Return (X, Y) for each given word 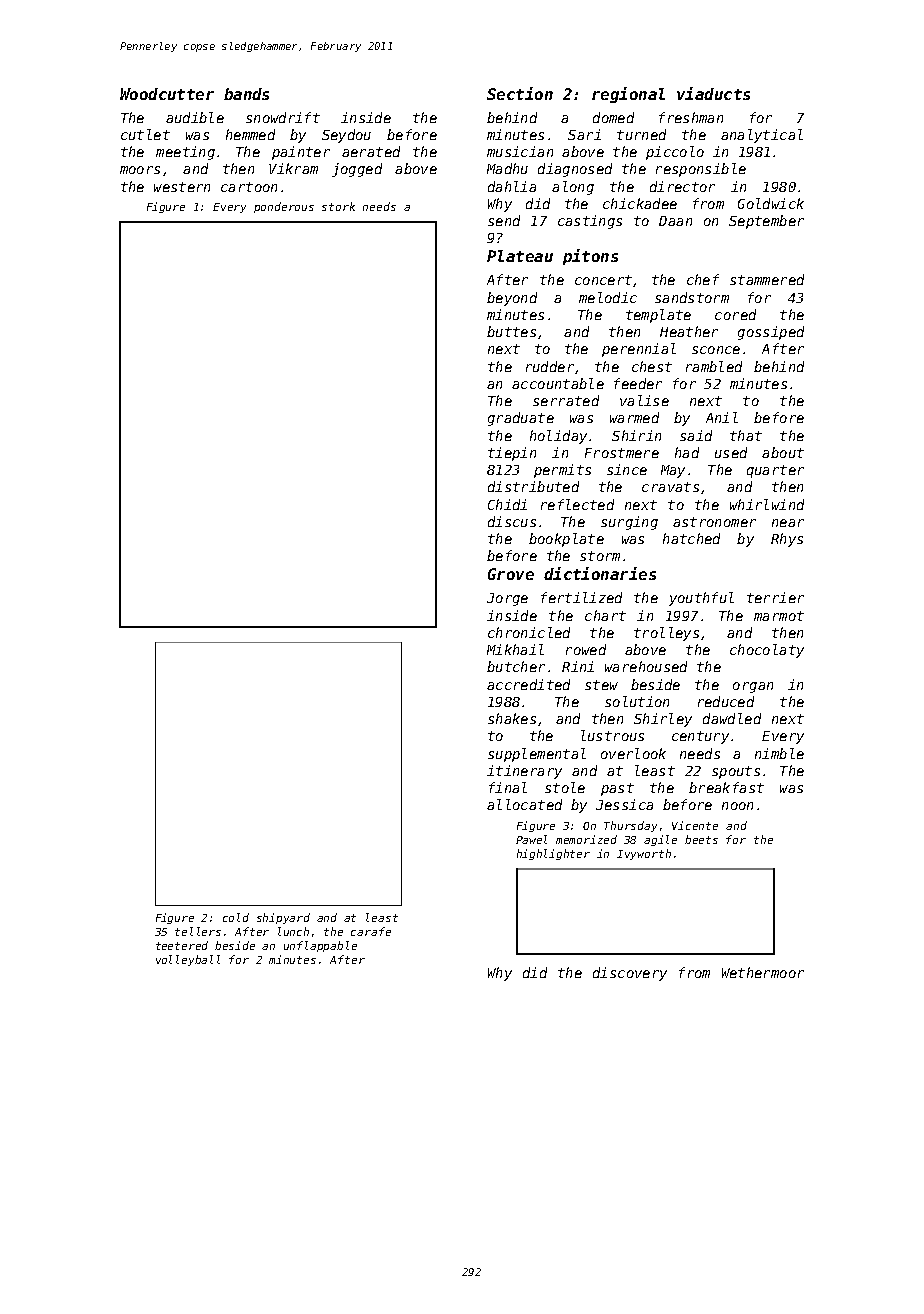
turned (641, 134)
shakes (512, 718)
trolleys (666, 634)
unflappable (320, 946)
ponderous (284, 207)
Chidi (507, 504)
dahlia (512, 186)
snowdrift (283, 117)
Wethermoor (763, 972)
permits (562, 471)
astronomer (714, 522)
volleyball (188, 960)
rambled (714, 366)
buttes (511, 331)
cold (236, 917)
